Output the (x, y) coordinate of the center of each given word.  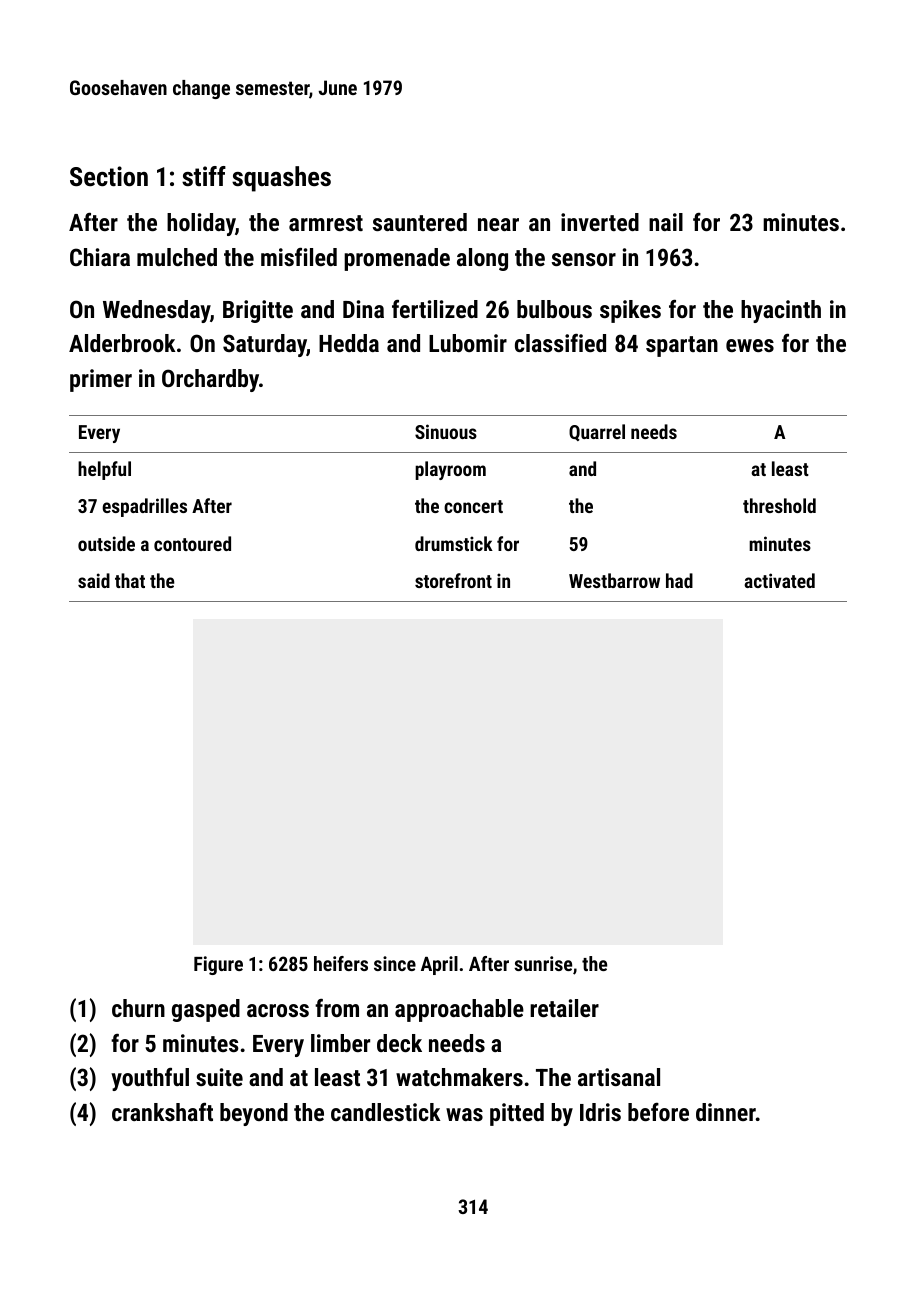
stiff (204, 176)
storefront (453, 580)
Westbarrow (614, 580)
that (130, 580)
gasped (206, 1010)
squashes (281, 179)
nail (666, 222)
